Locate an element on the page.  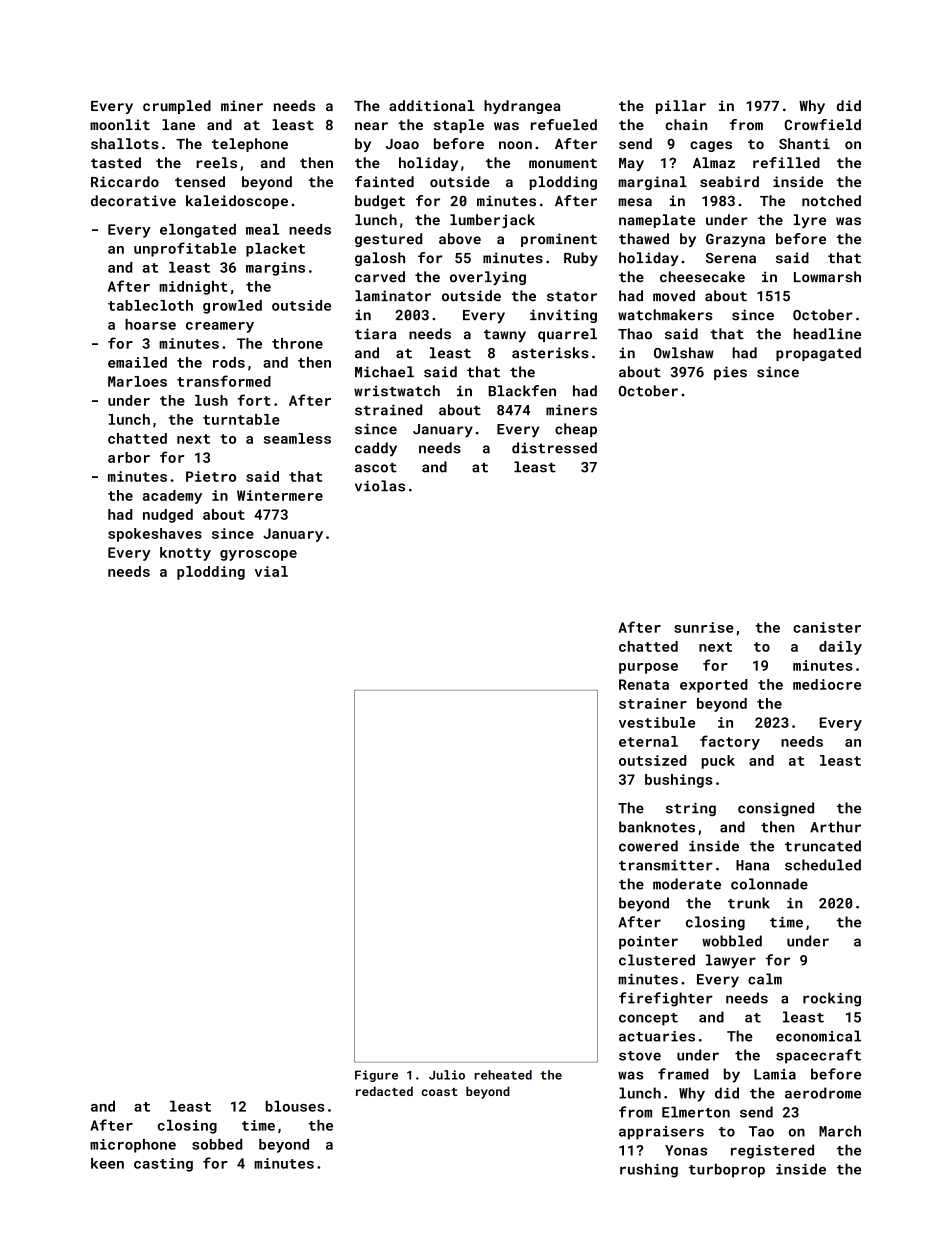
Grazyna is located at coordinates (735, 240).
